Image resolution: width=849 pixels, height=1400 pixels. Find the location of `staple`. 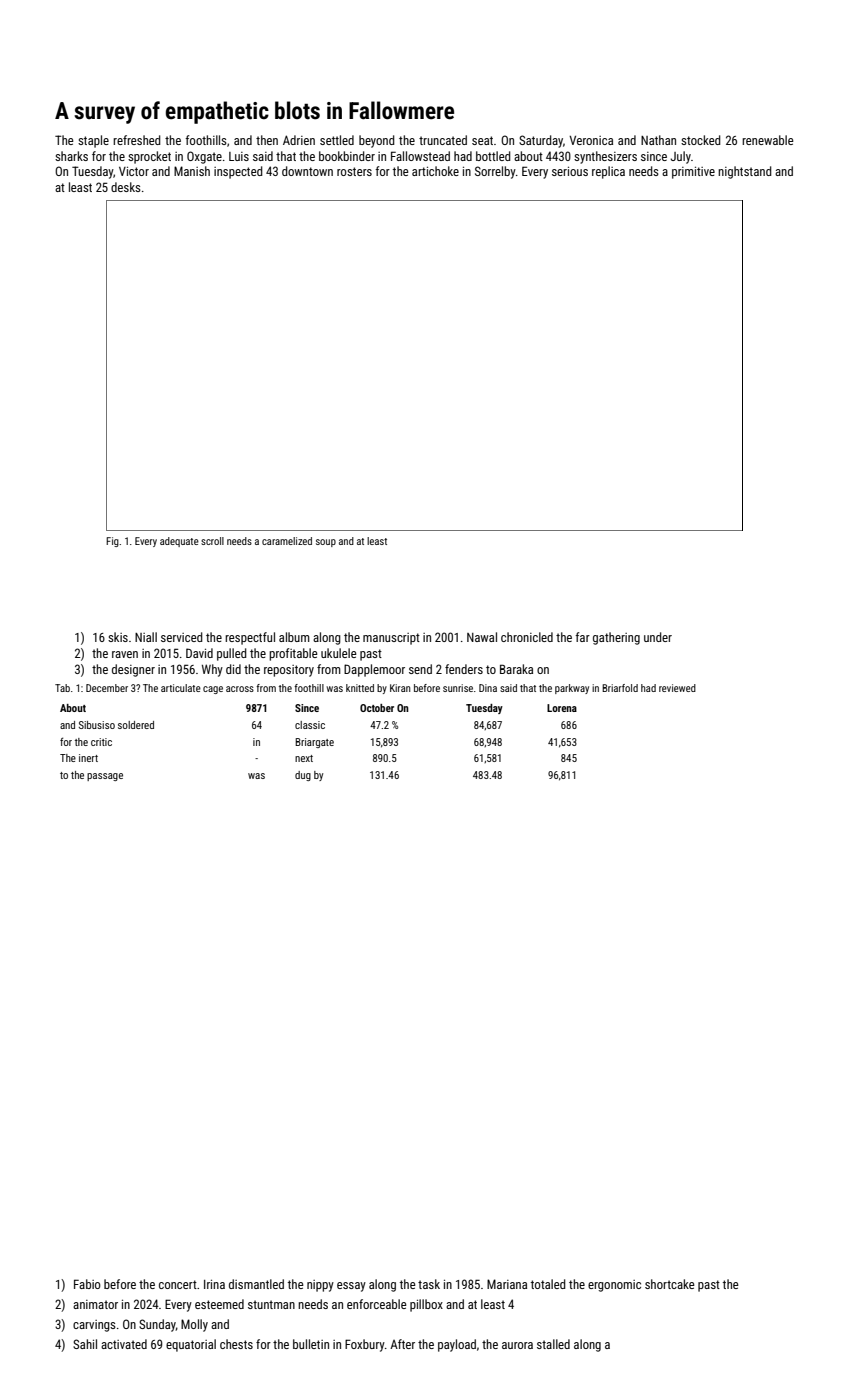

staple is located at coordinates (93, 141).
